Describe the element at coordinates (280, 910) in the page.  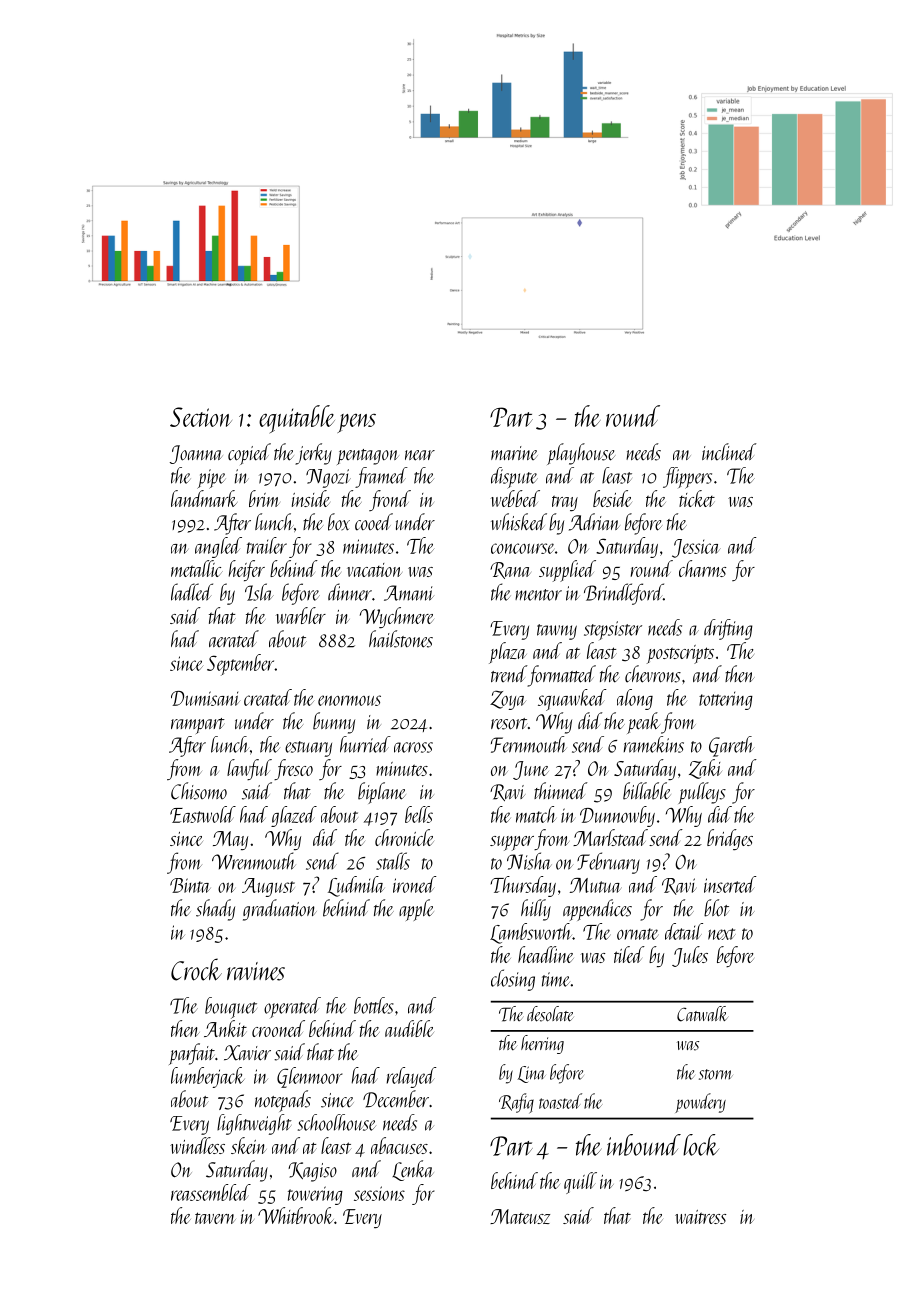
I see `graduation` at that location.
